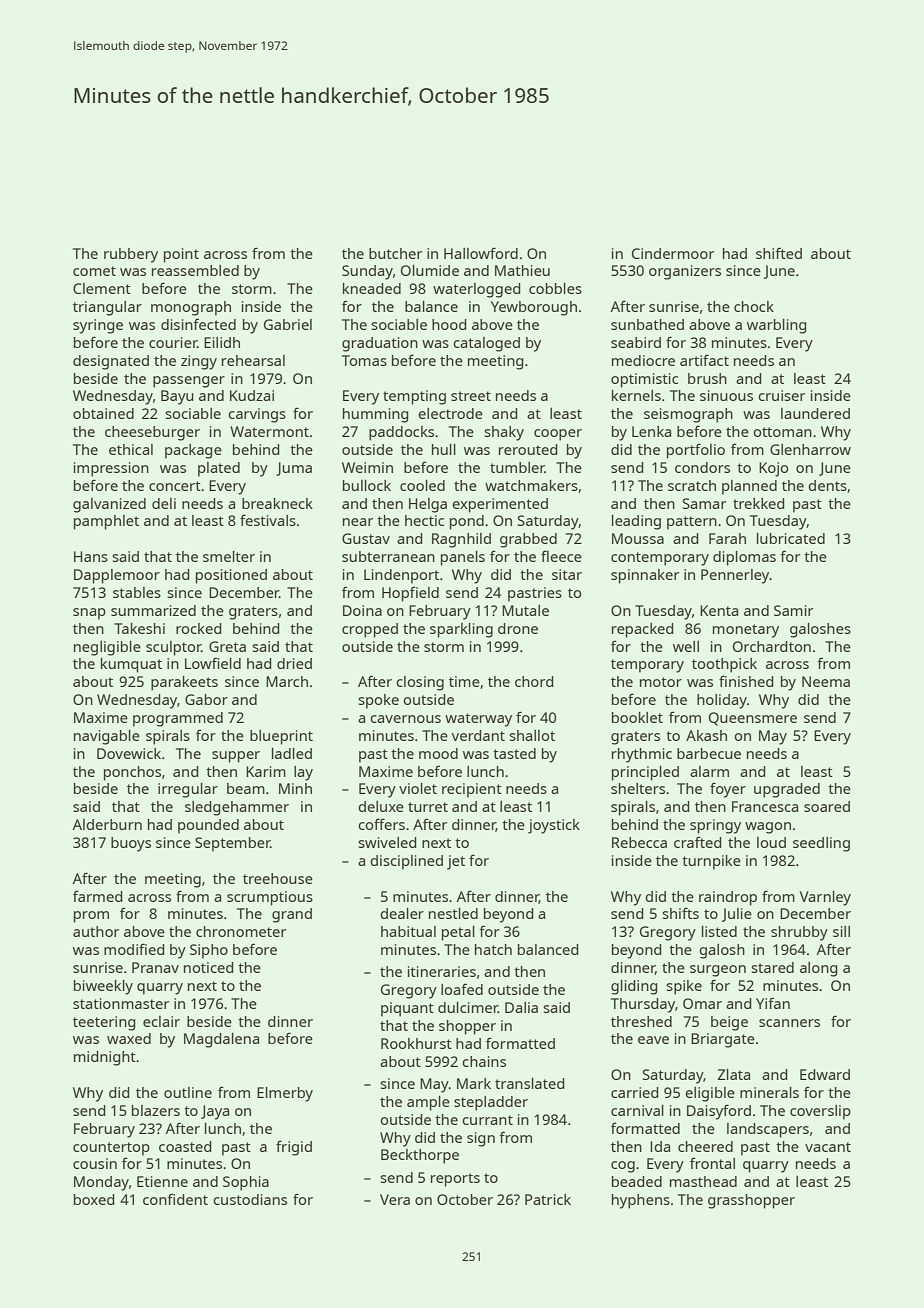  I want to click on programmed, so click(178, 719).
